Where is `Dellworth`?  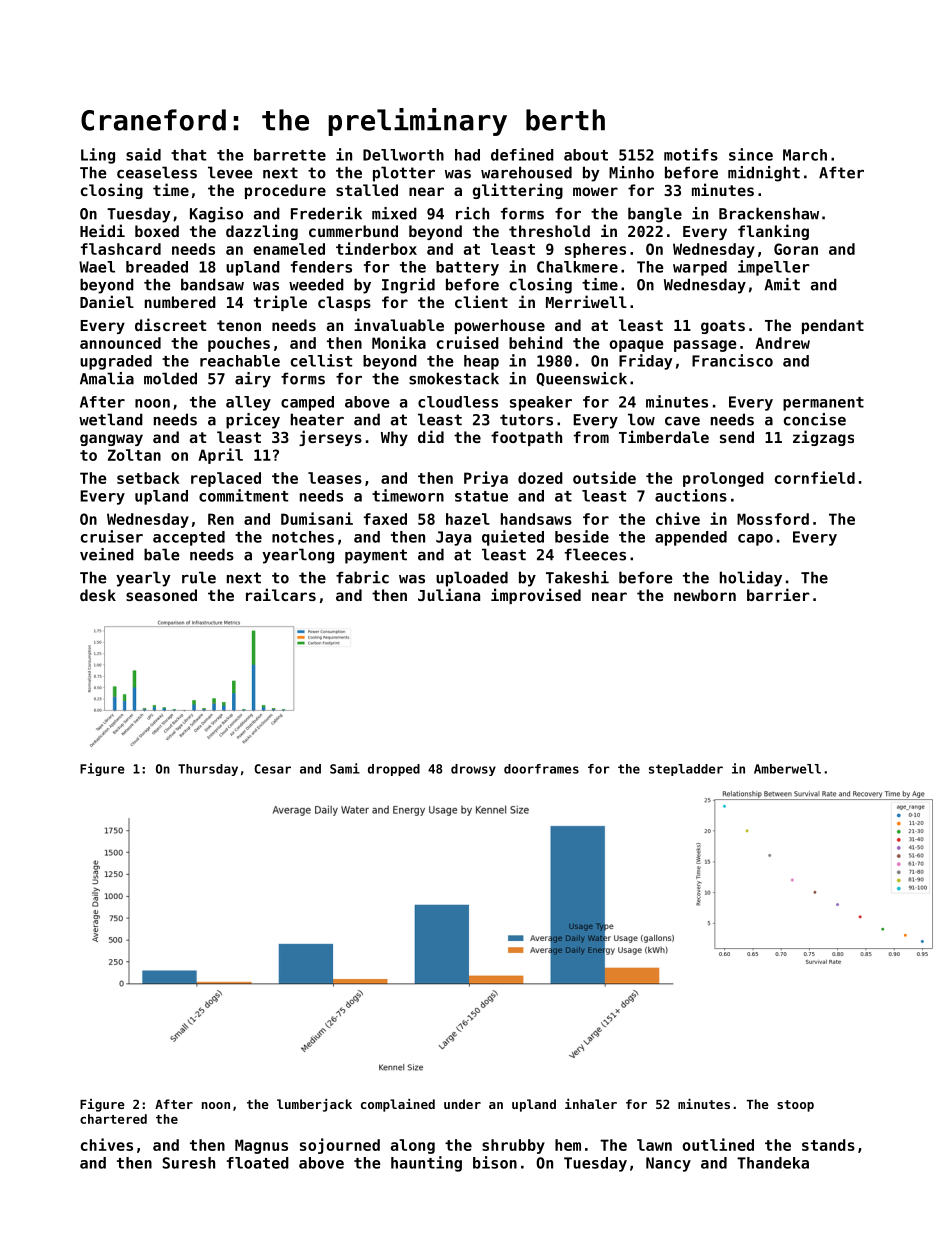 Dellworth is located at coordinates (403, 155).
